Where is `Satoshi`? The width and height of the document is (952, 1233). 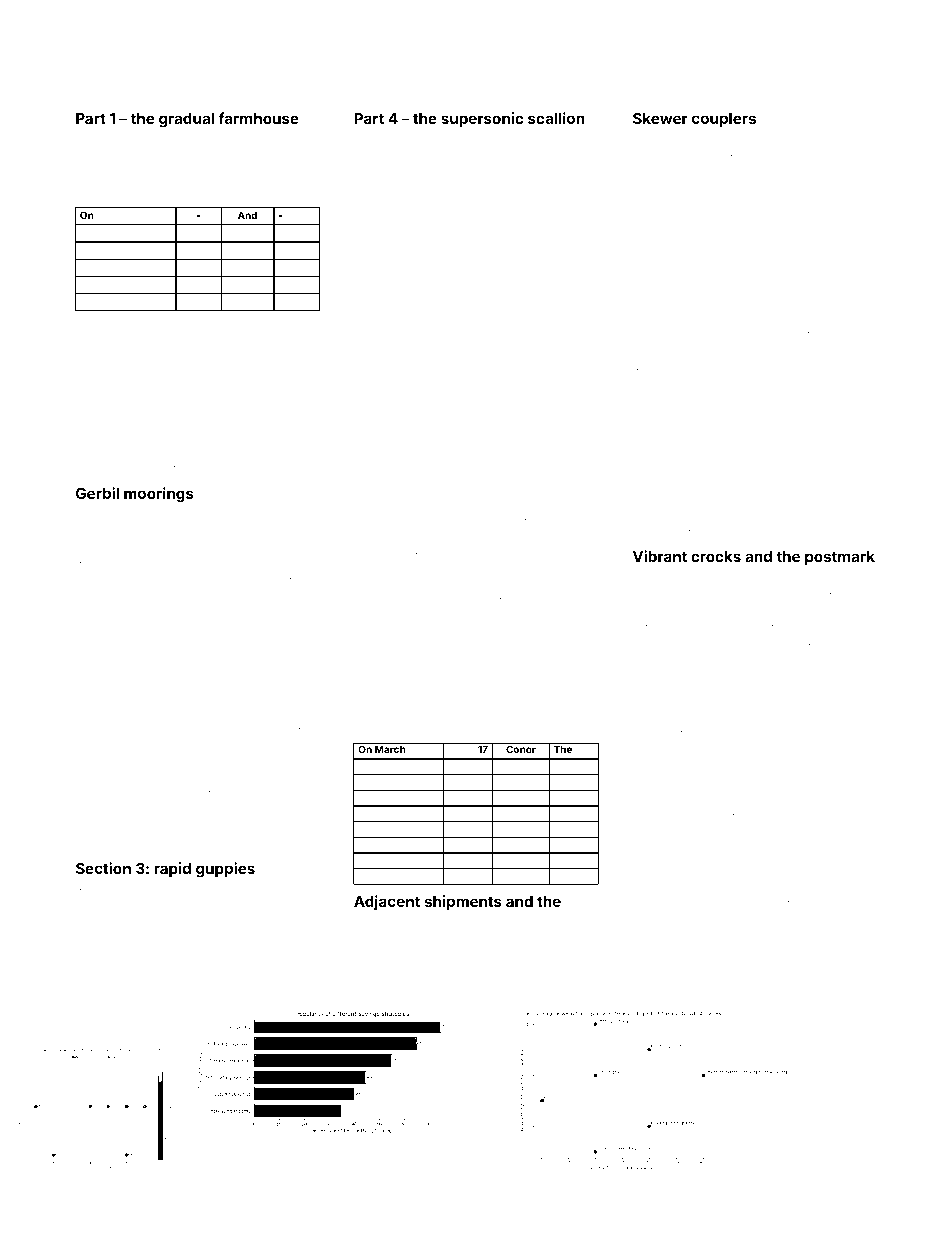
Satoshi is located at coordinates (93, 644).
